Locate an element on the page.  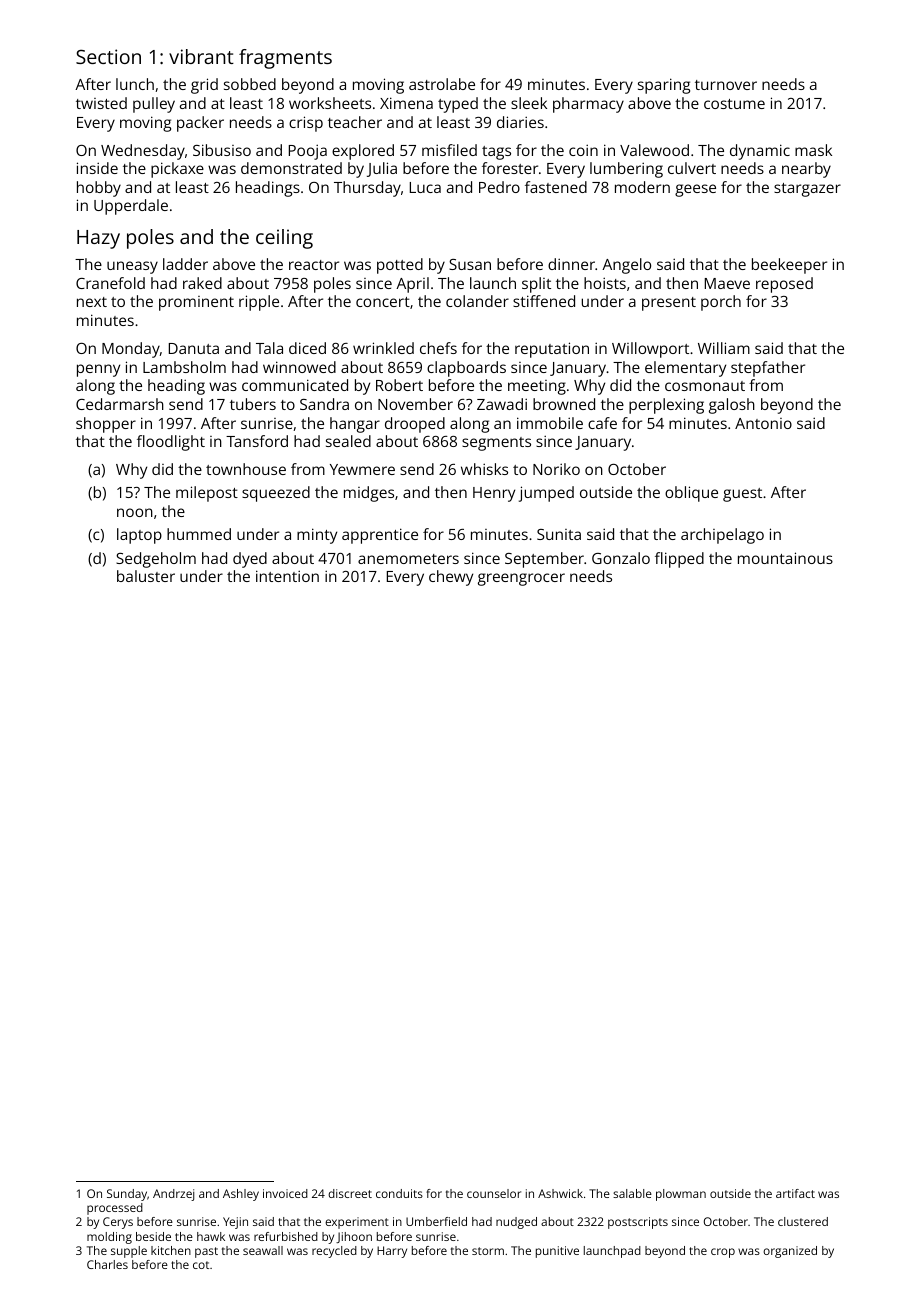
turnover is located at coordinates (726, 85).
